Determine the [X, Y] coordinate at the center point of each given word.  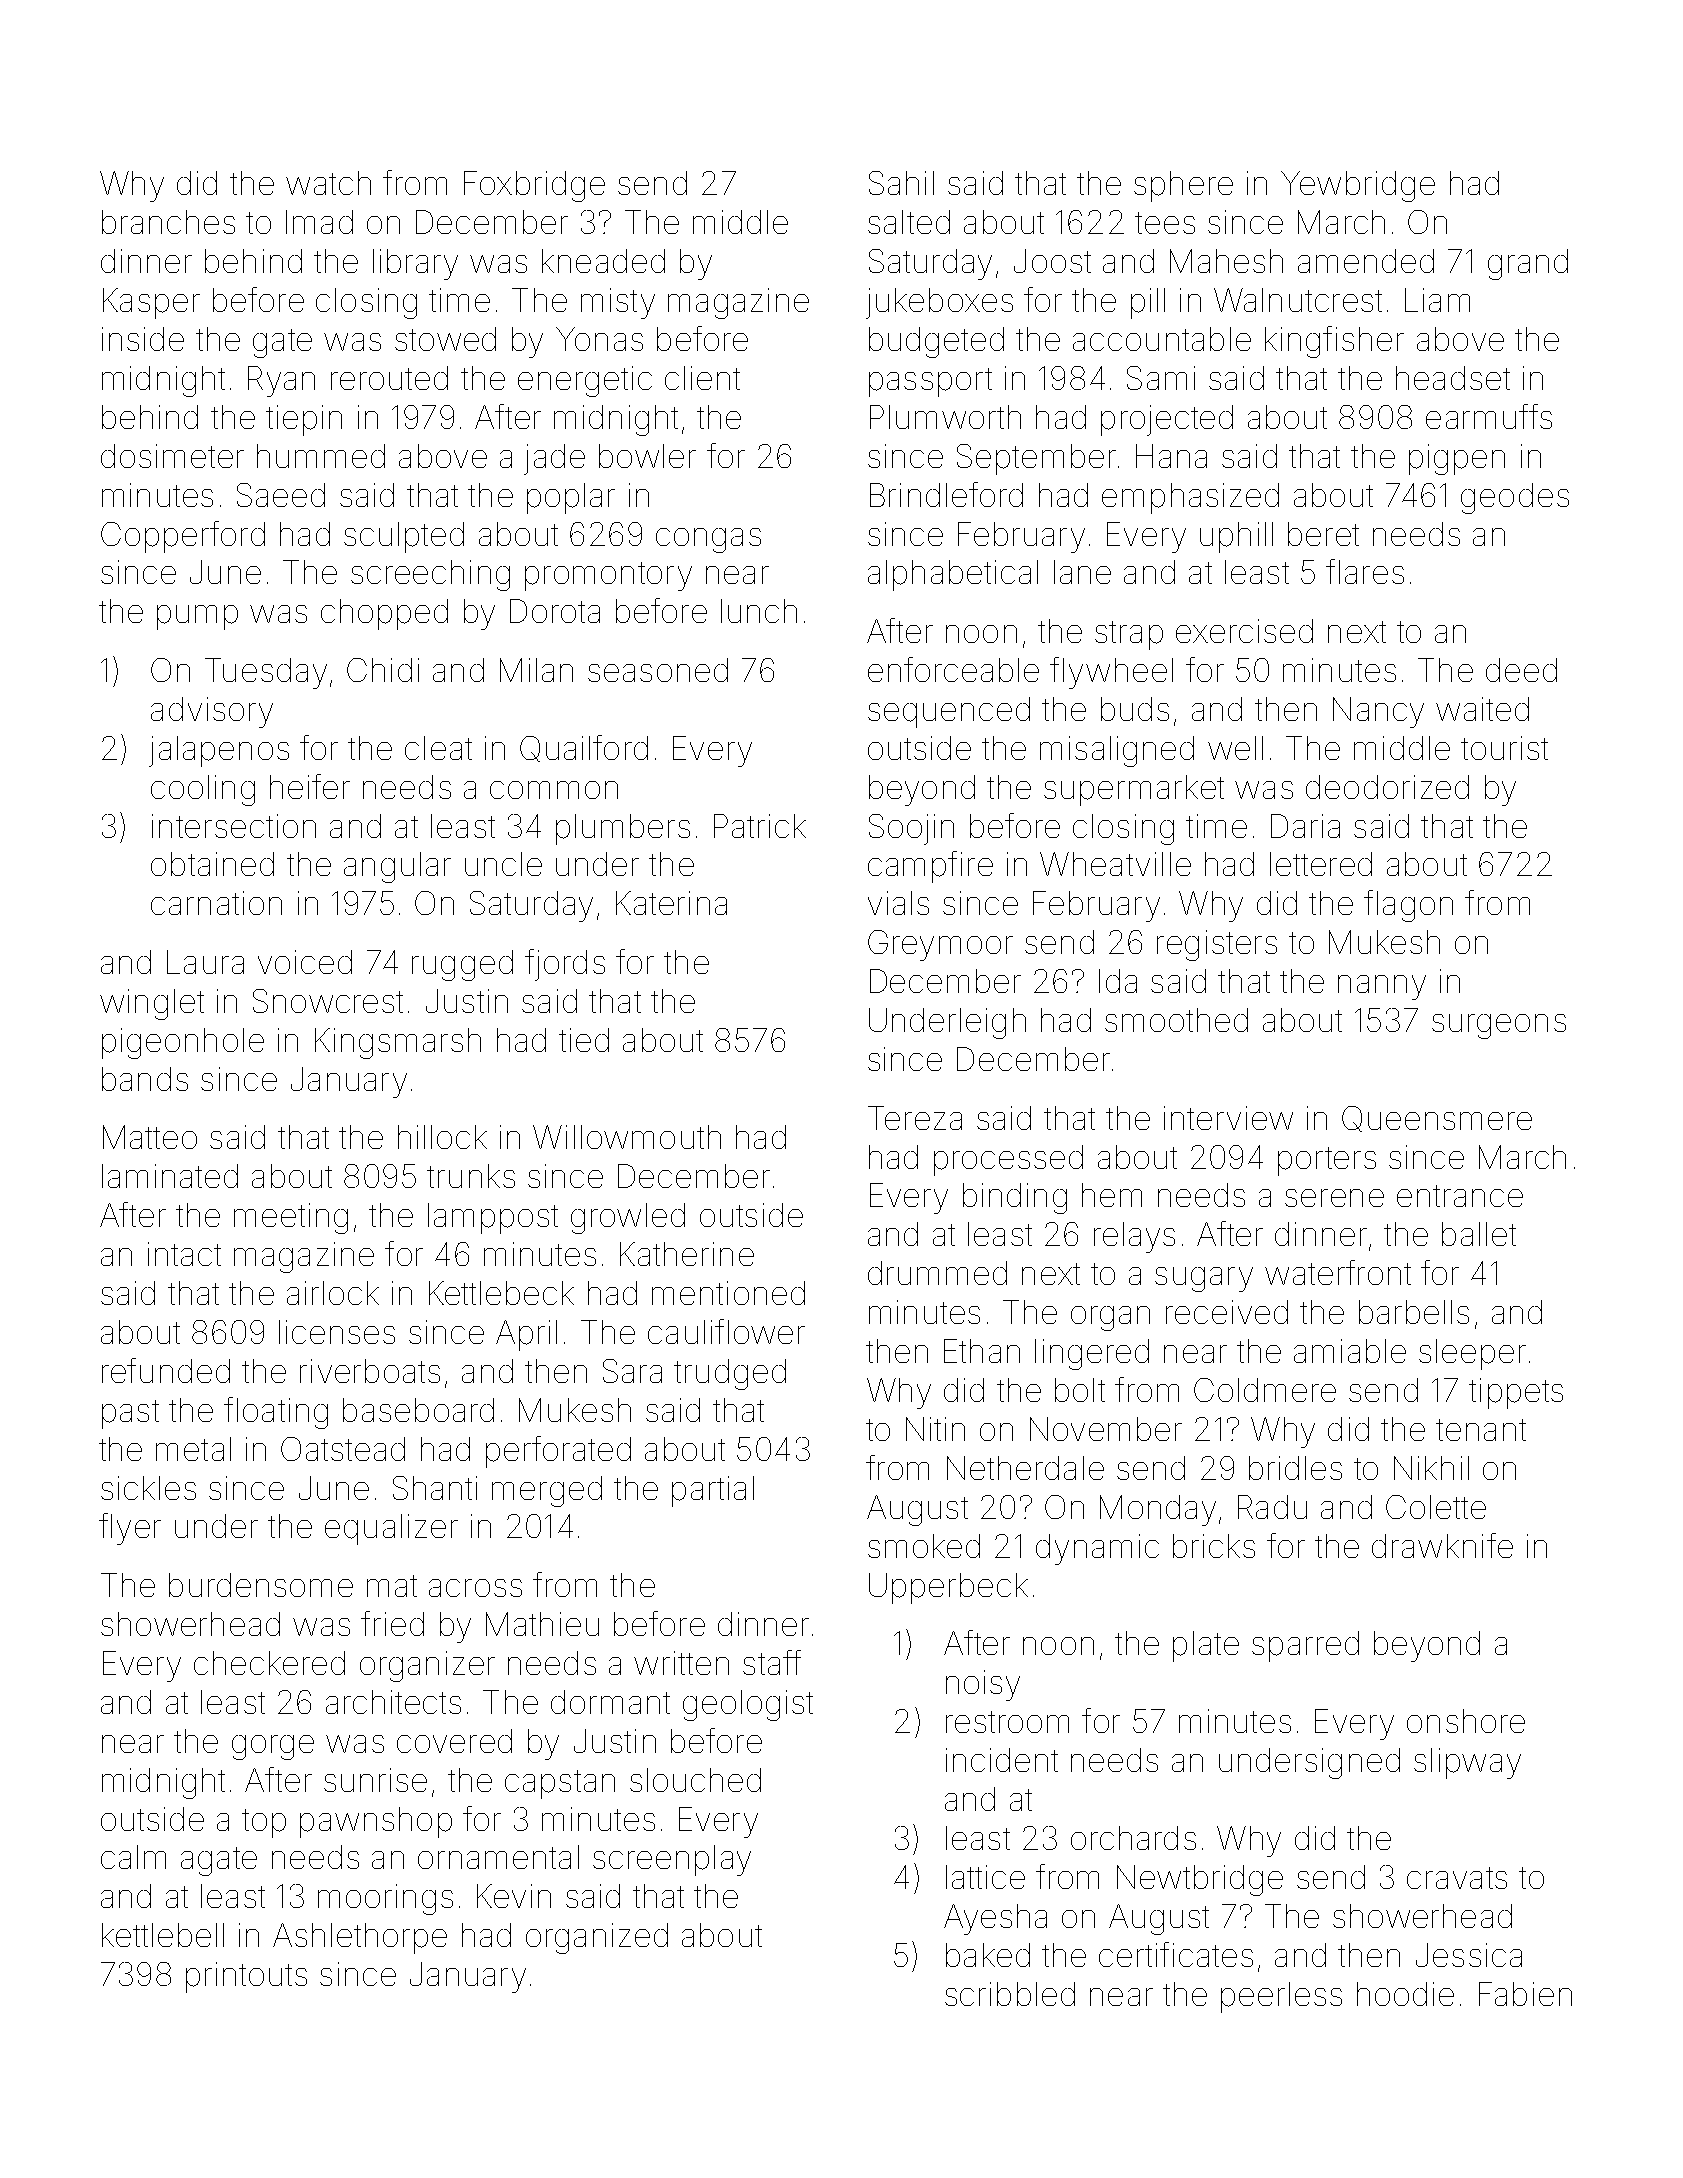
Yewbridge [1358, 186]
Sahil [901, 183]
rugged [462, 965]
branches [168, 222]
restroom [1007, 1722]
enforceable [953, 669]
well [1235, 748]
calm [133, 1857]
